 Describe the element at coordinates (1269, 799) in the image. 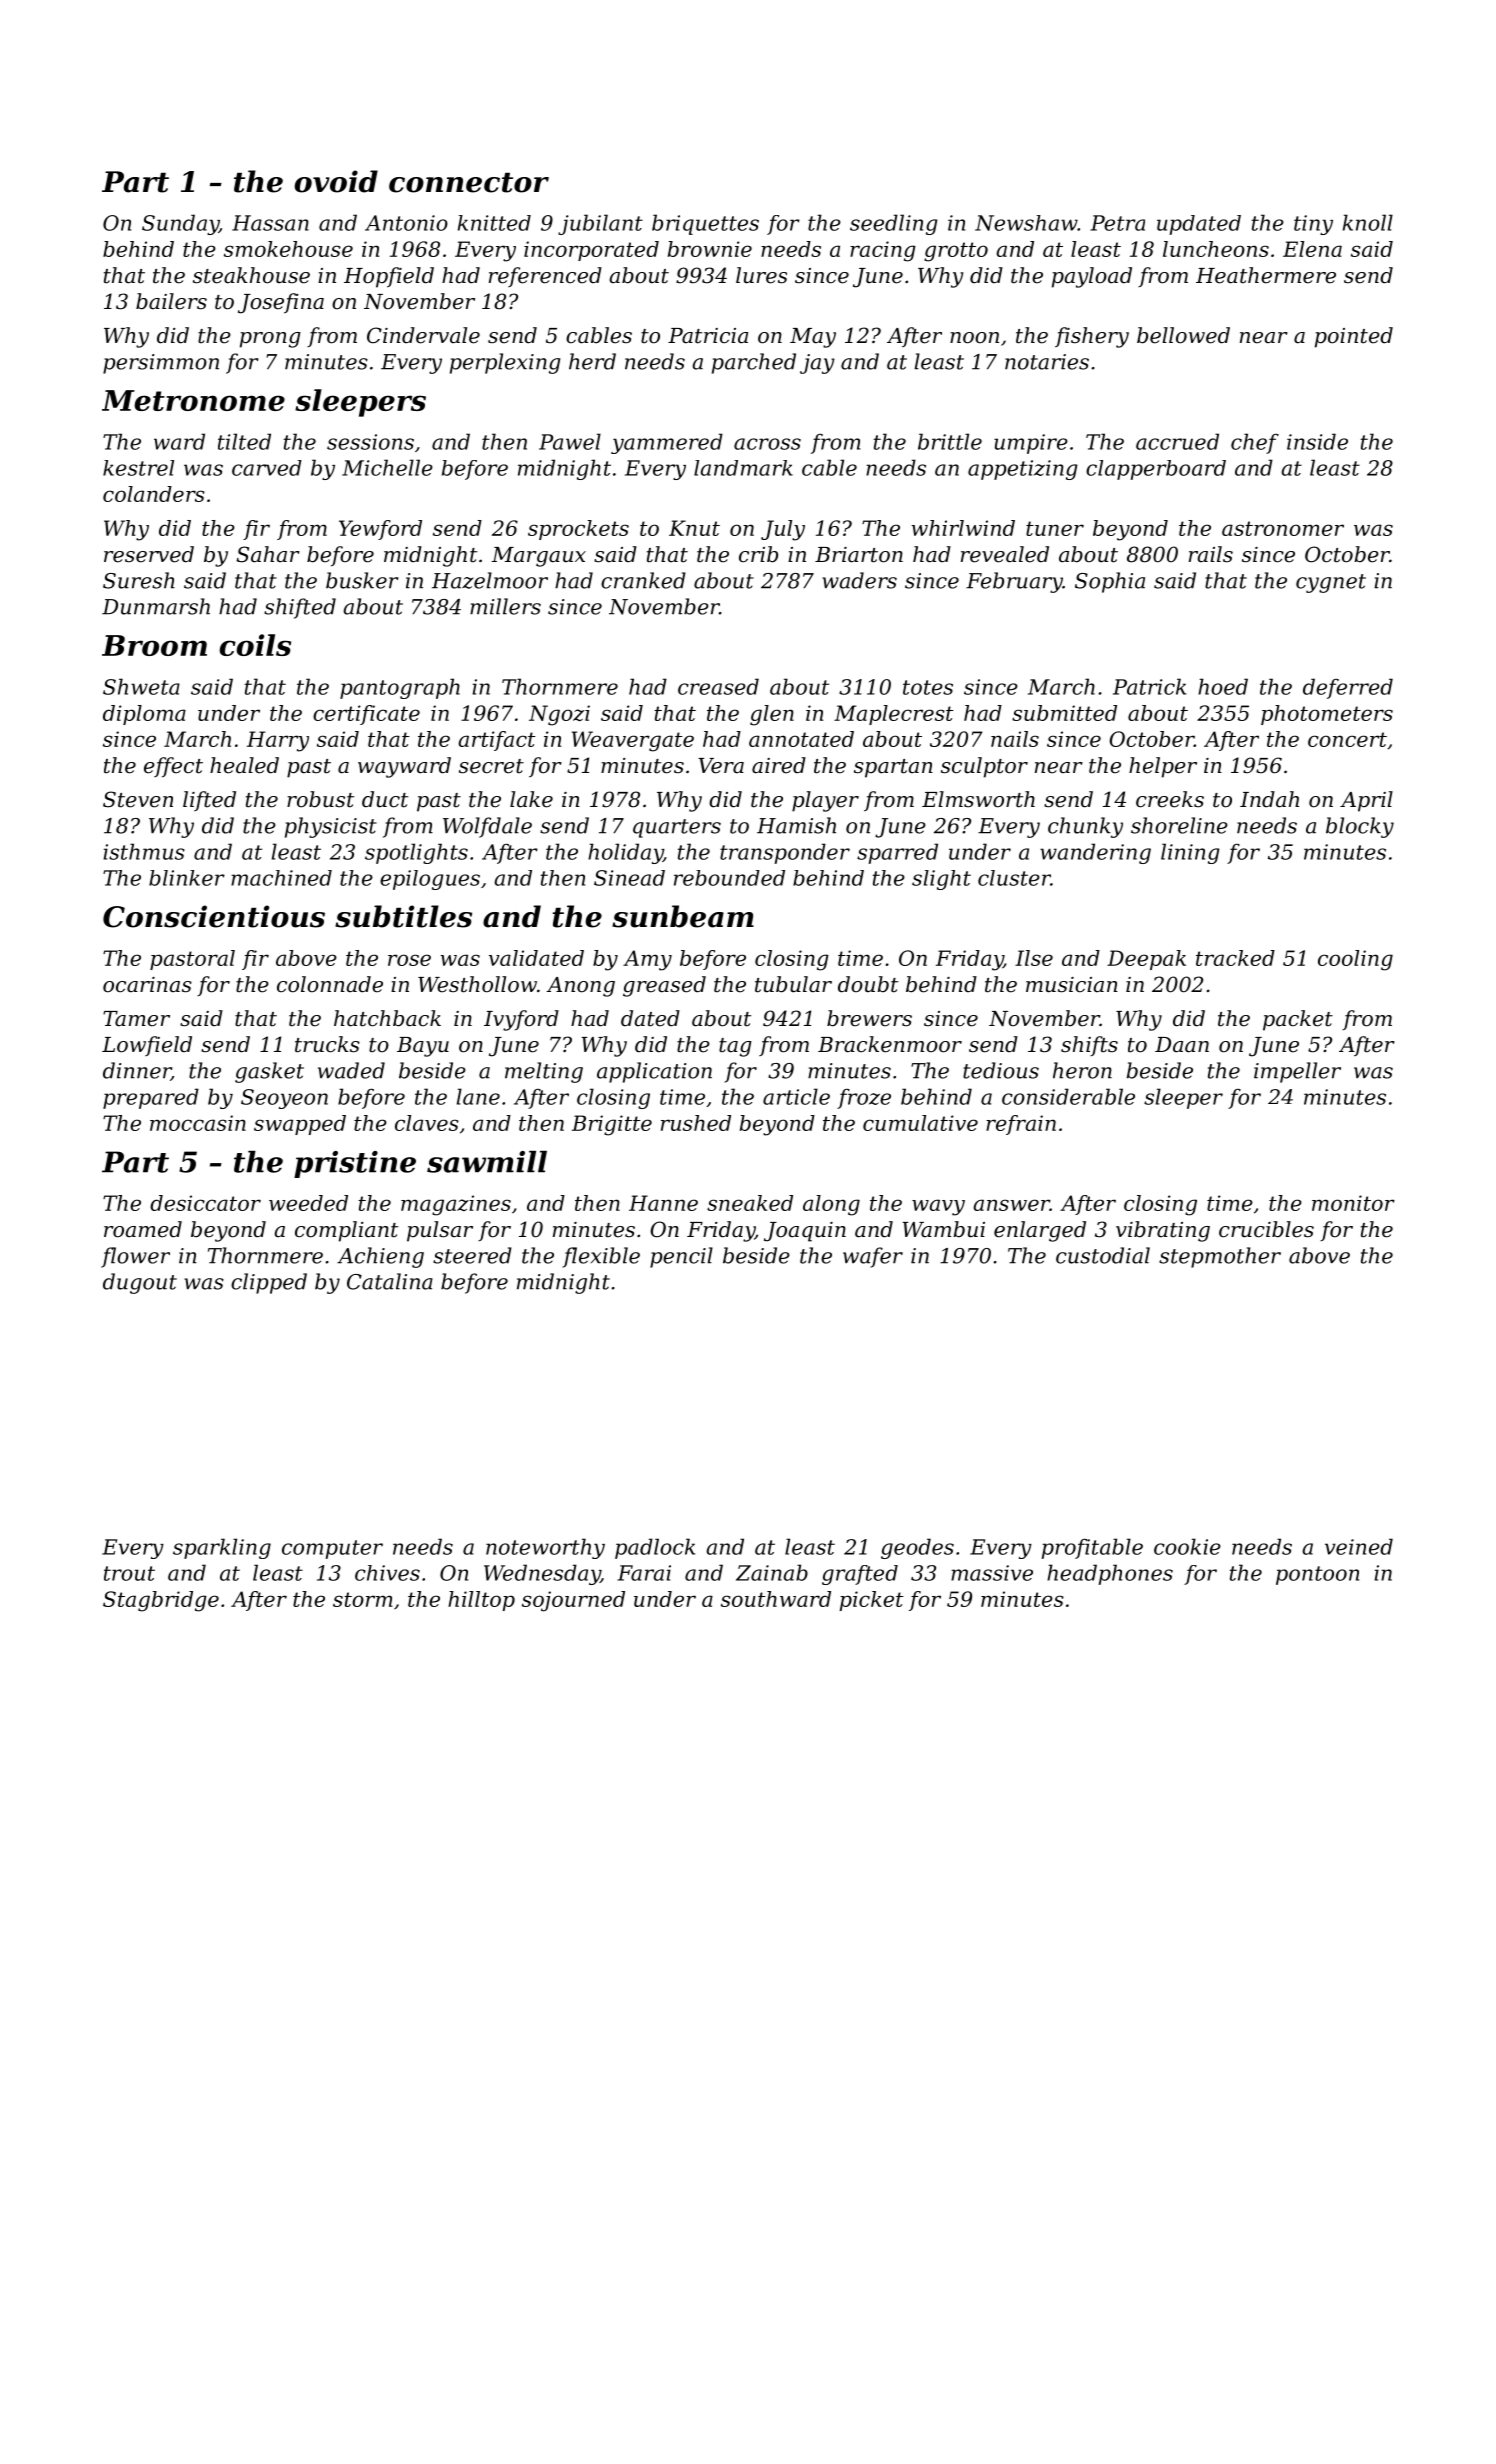

I see `Indah` at that location.
